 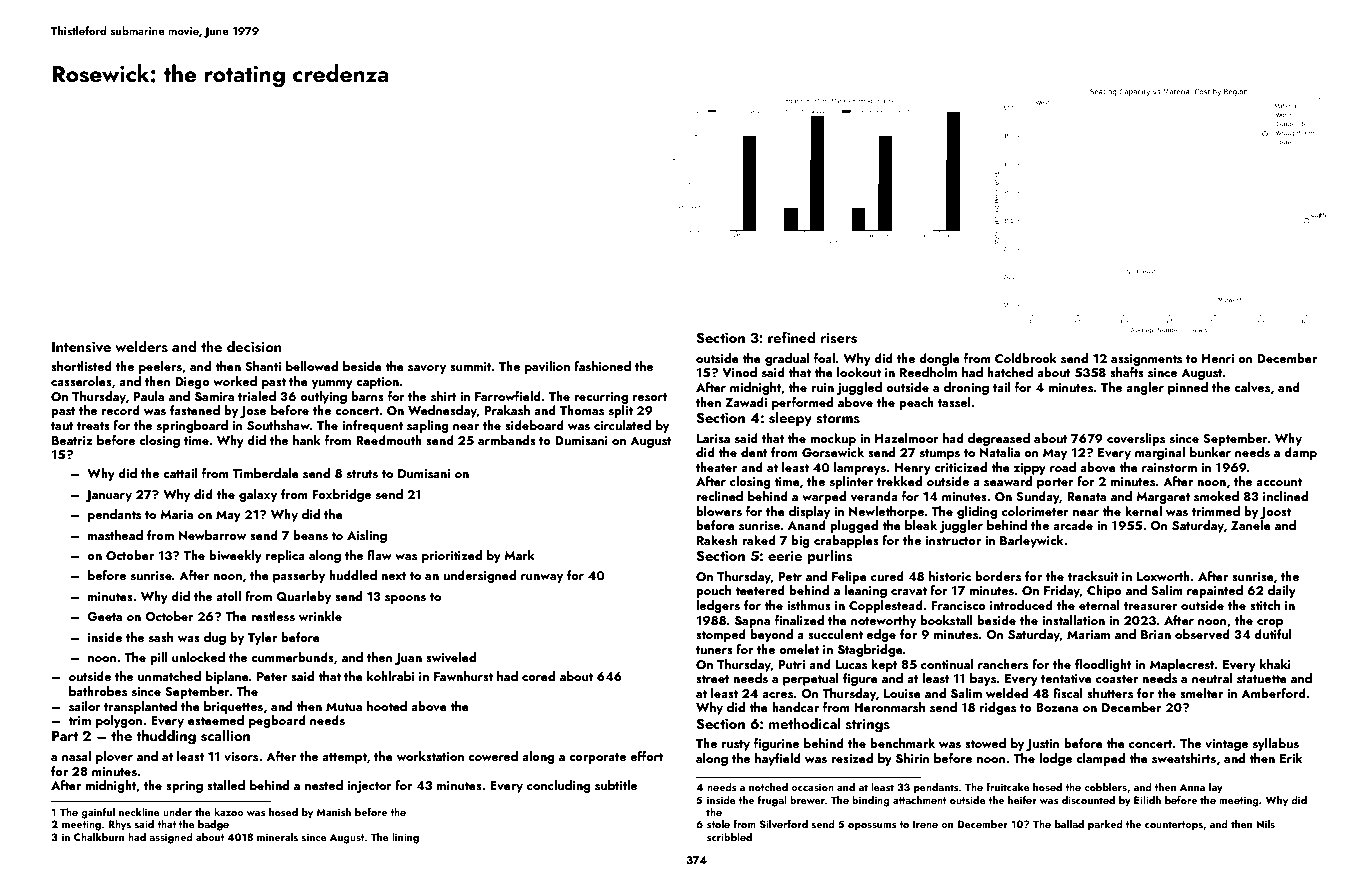 What do you see at coordinates (99, 836) in the screenshot?
I see `Chalkburn` at bounding box center [99, 836].
